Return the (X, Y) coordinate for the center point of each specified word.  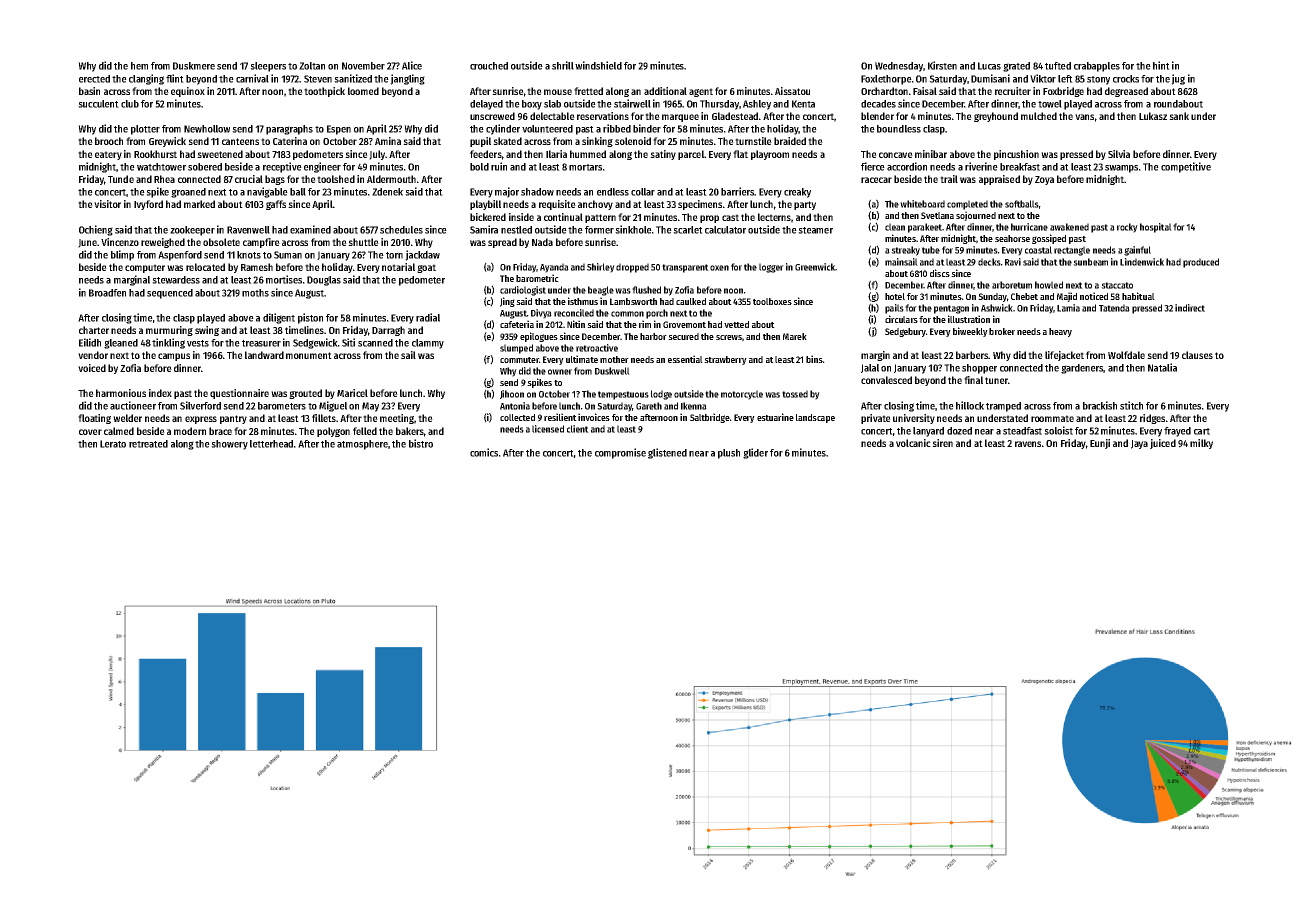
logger (771, 268)
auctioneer (133, 405)
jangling (407, 79)
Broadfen (107, 293)
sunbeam (1090, 262)
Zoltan (312, 66)
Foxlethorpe (886, 80)
